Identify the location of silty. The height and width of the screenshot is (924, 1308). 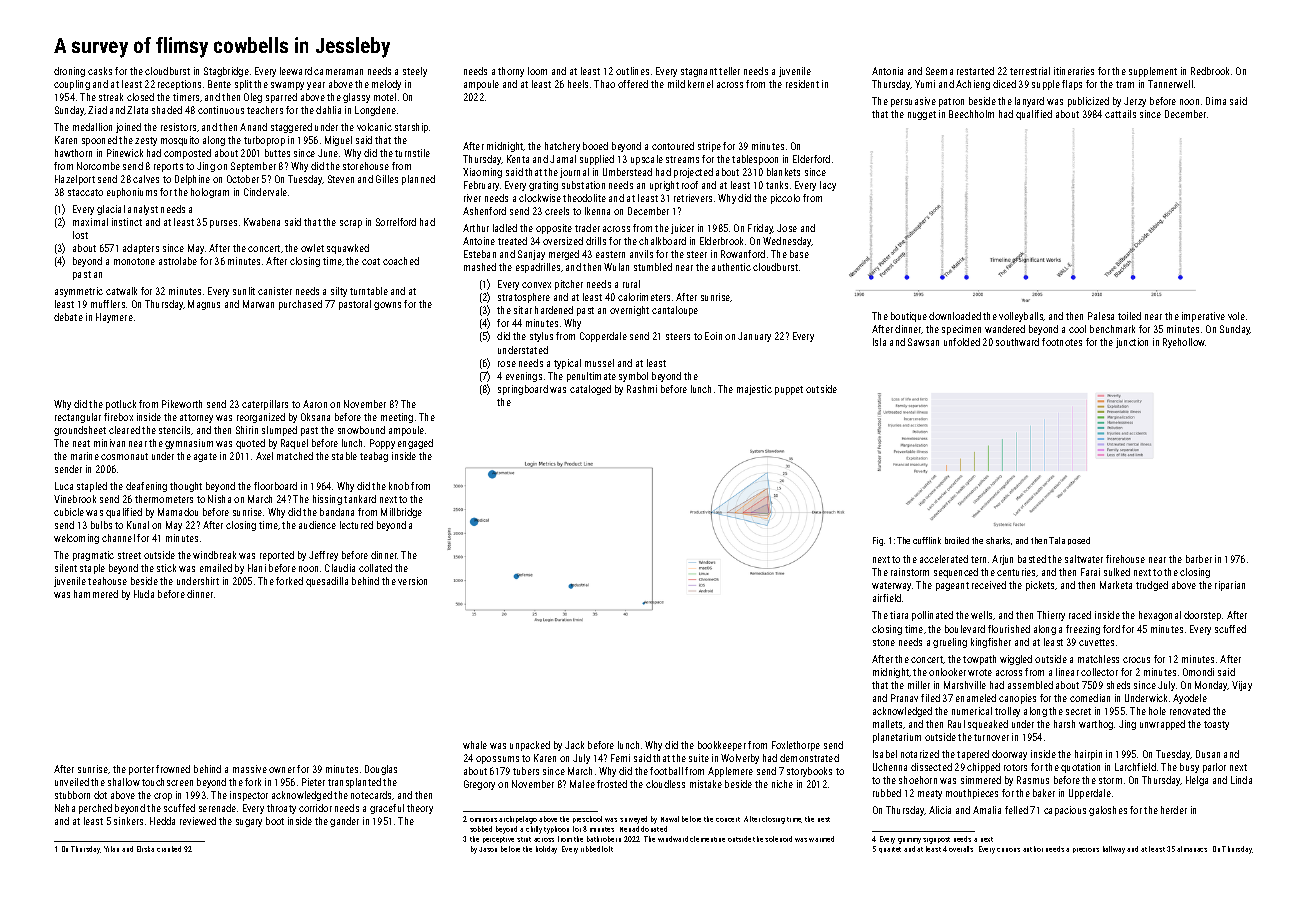
(339, 292).
